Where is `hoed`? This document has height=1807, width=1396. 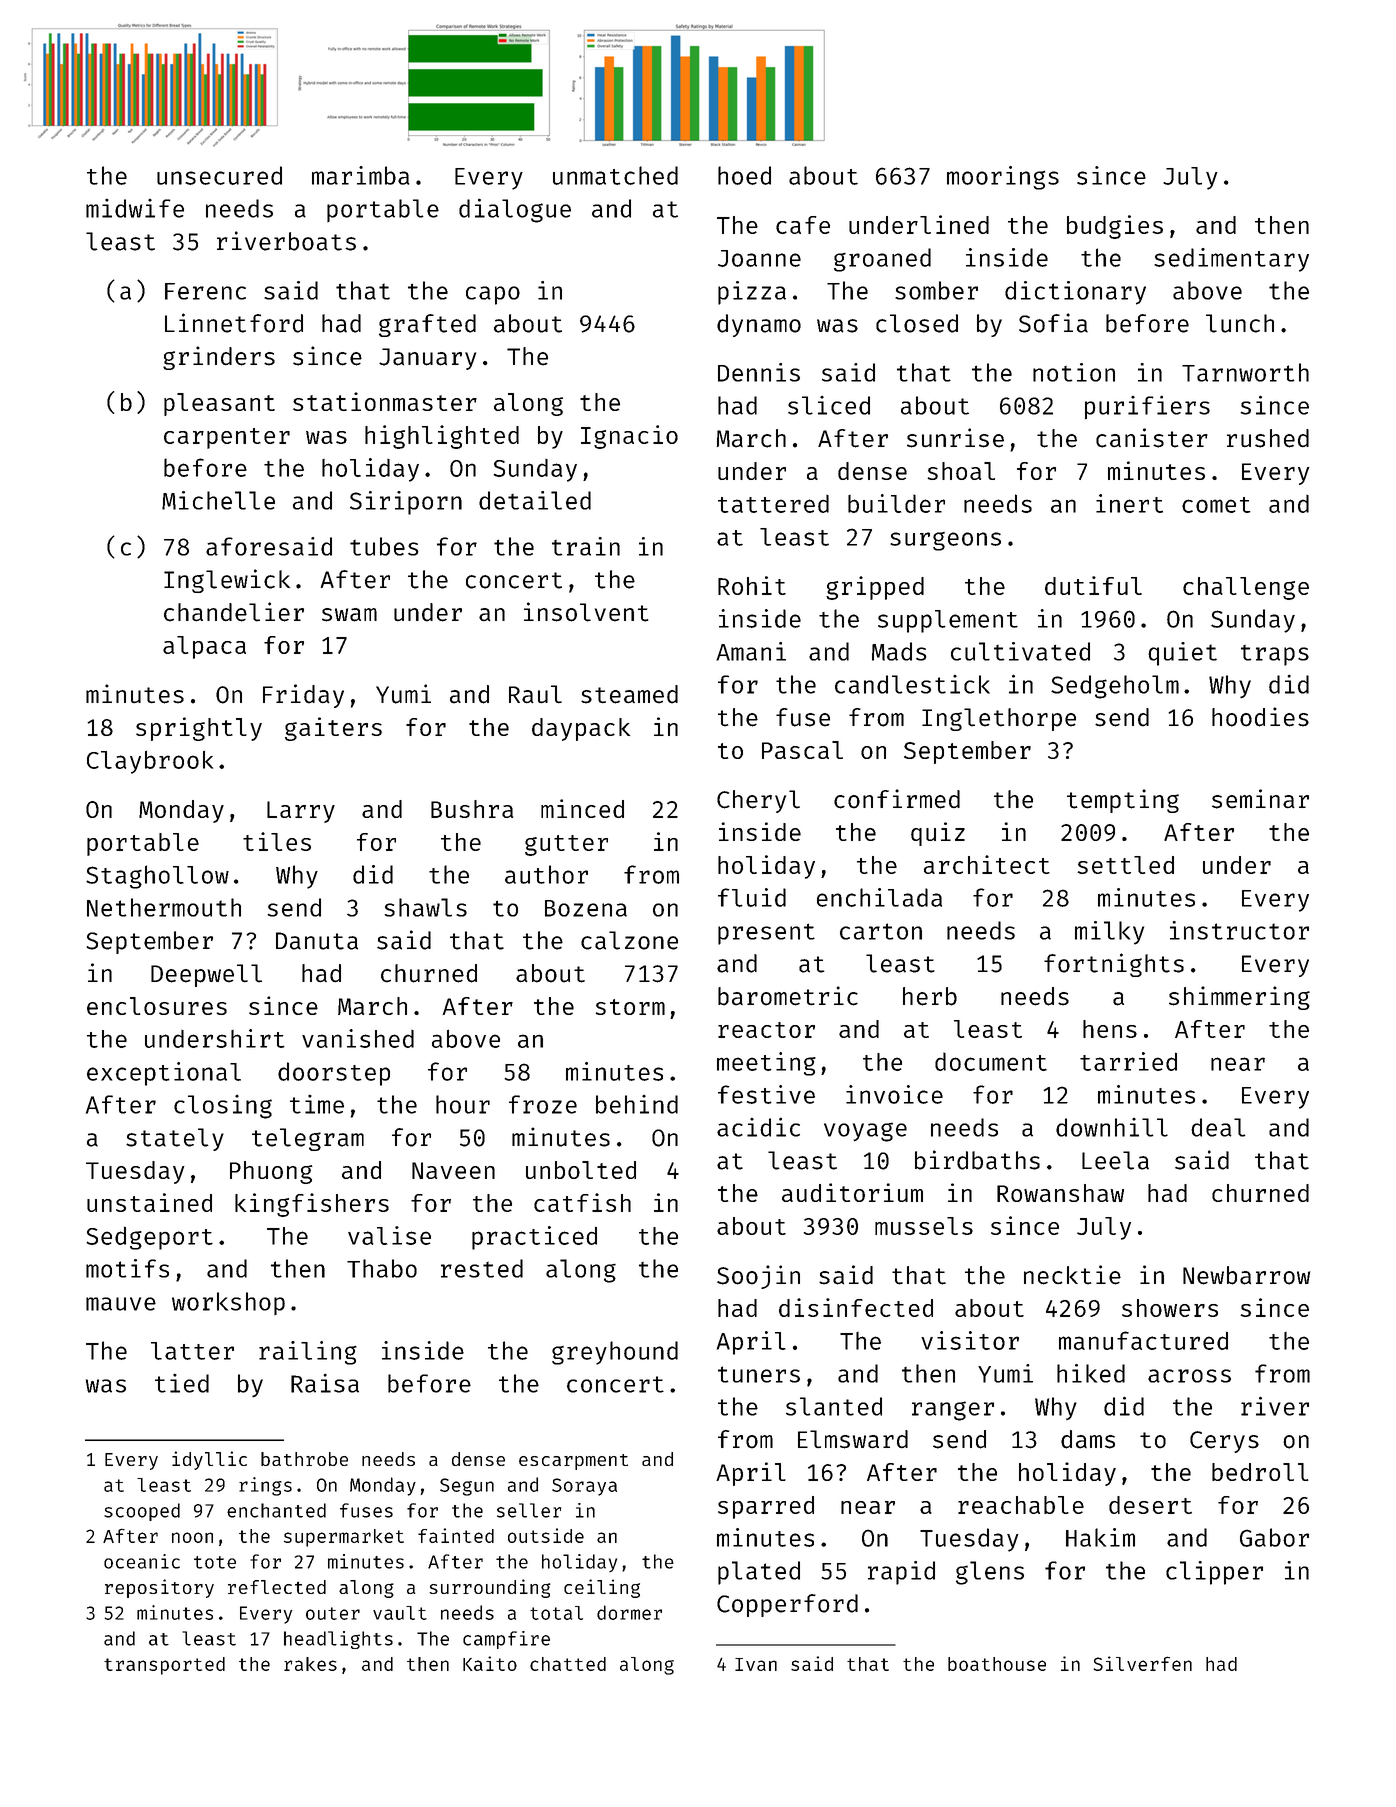
hoed is located at coordinates (744, 175).
